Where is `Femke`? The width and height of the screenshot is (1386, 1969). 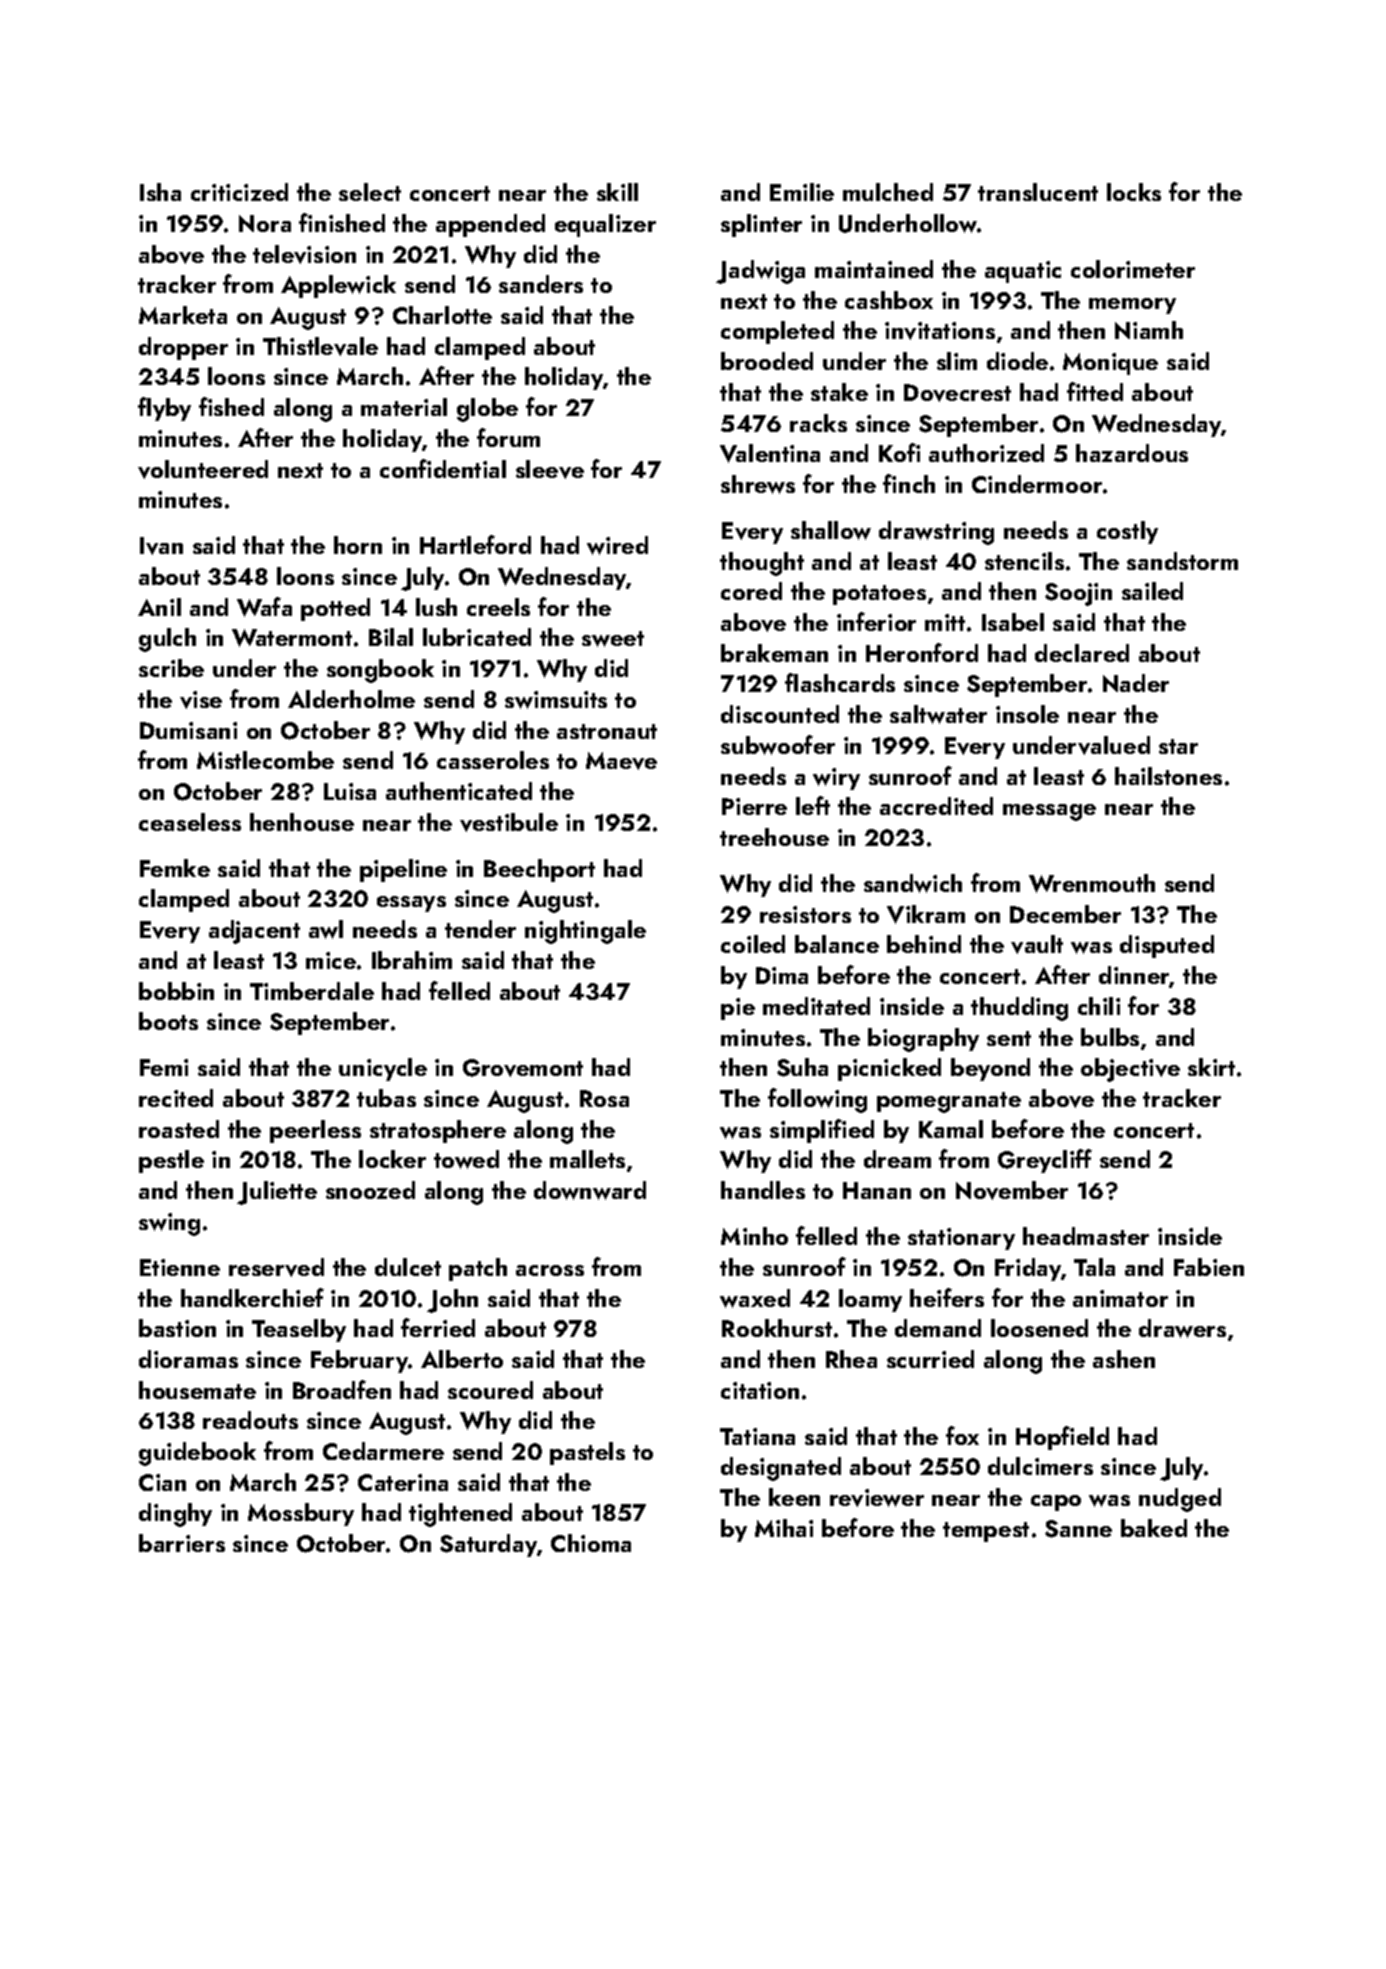 Femke is located at coordinates (175, 868).
